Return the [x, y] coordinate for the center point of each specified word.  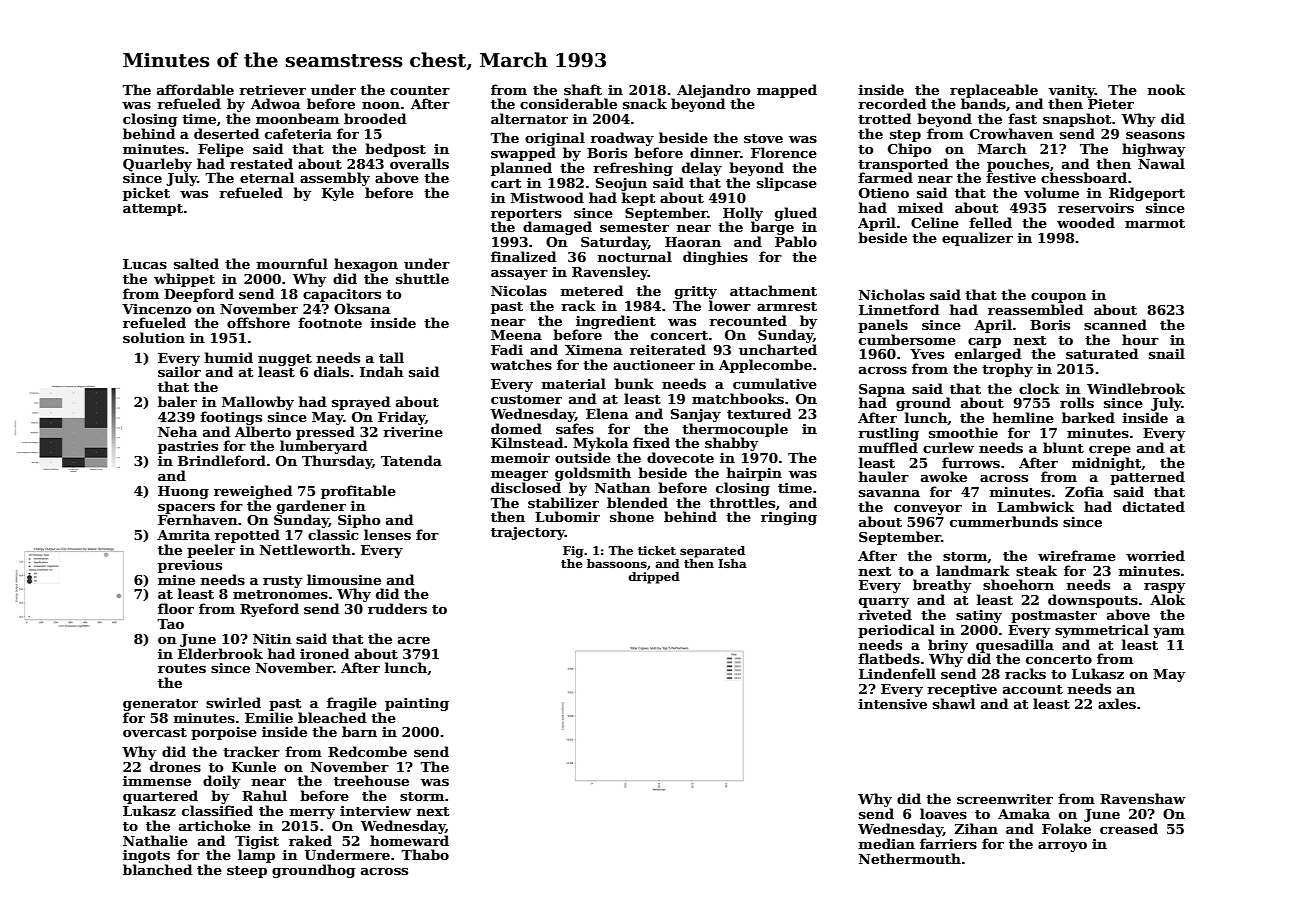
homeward [409, 840]
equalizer [977, 239]
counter [420, 90]
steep [247, 872]
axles [1117, 703]
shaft [583, 89]
